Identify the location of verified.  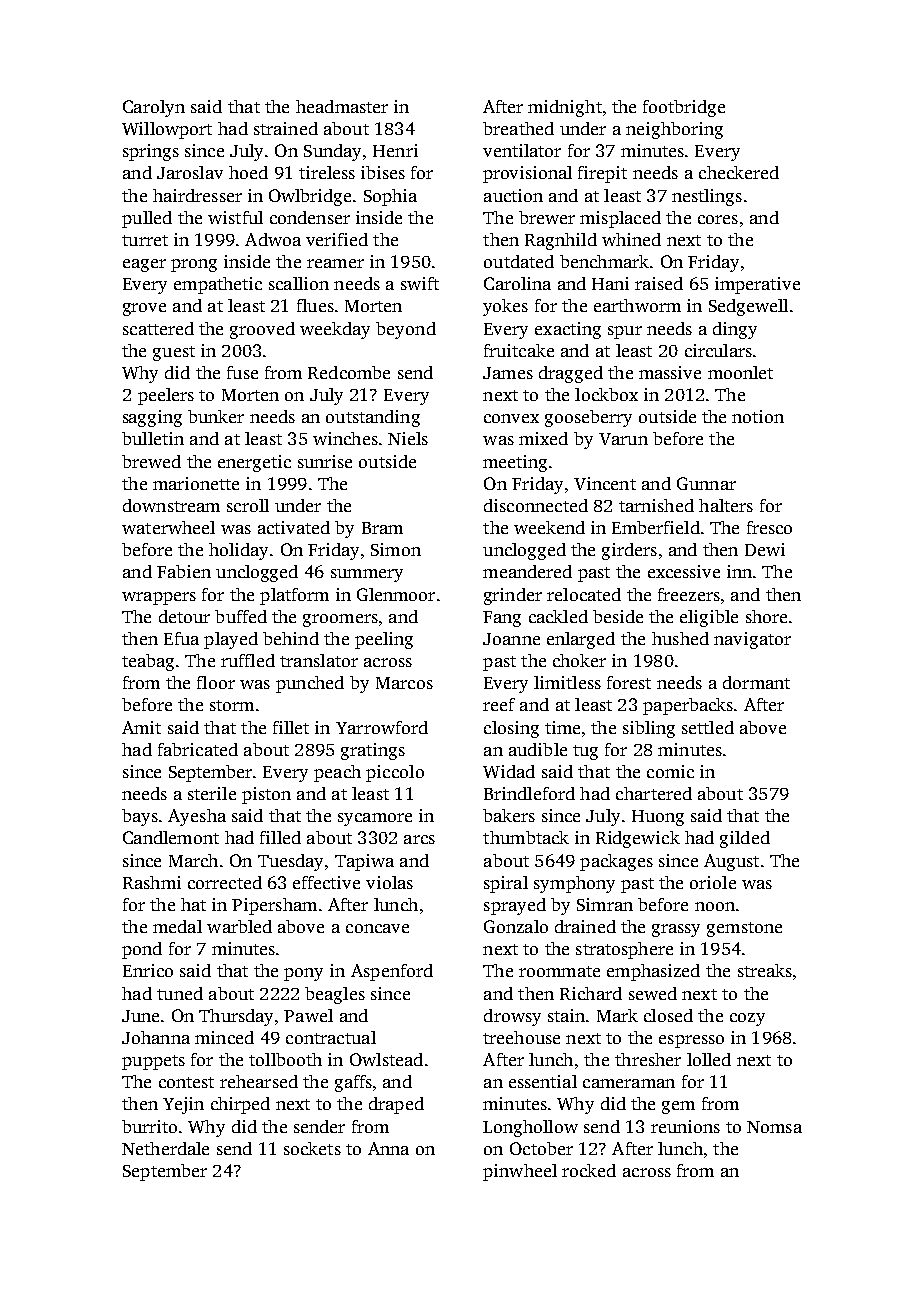
(337, 239).
